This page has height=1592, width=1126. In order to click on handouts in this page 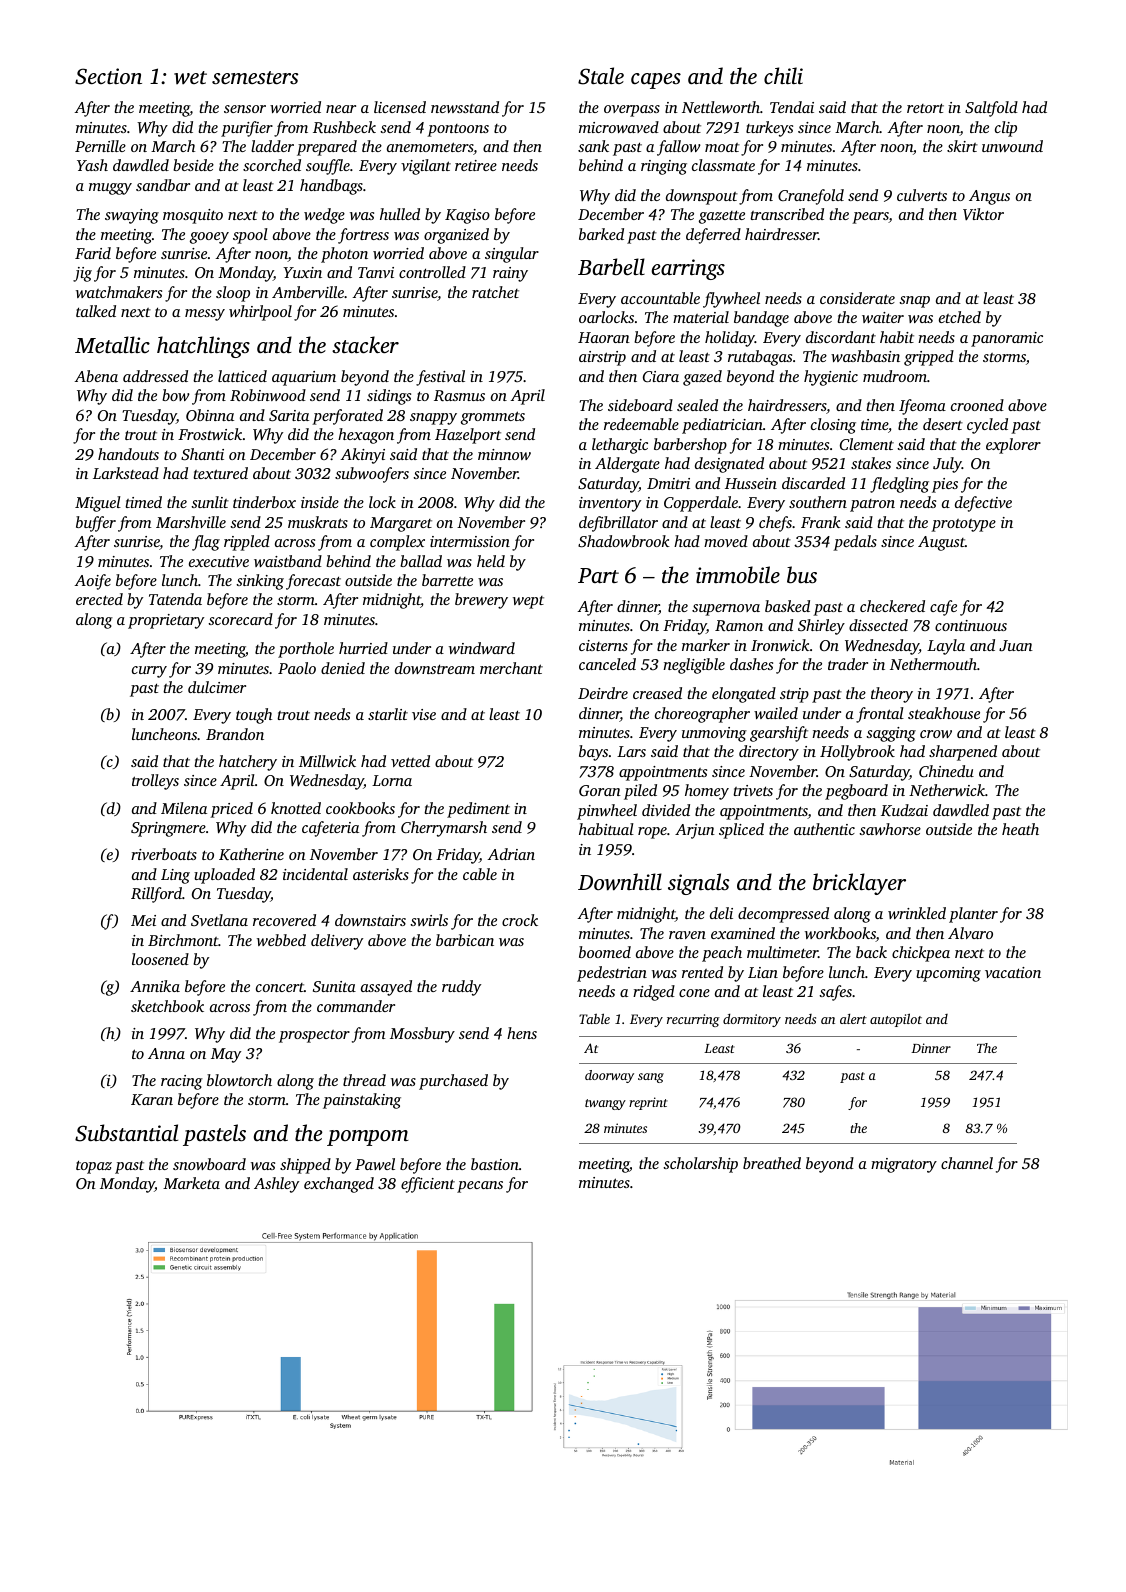, I will do `click(128, 454)`.
